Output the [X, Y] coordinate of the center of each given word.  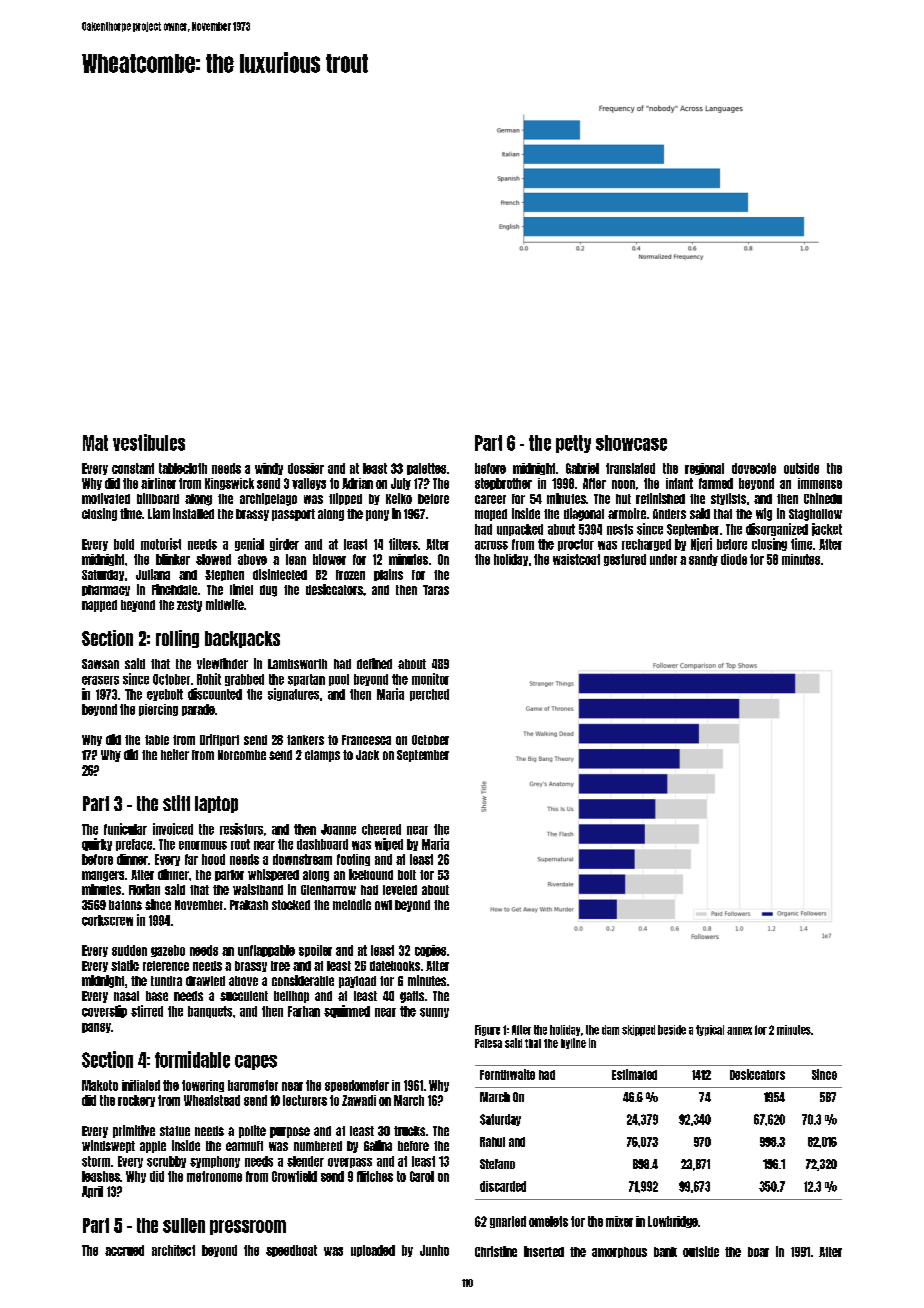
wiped [389, 844]
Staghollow [815, 515]
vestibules [149, 442]
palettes [426, 469]
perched [429, 695]
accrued [124, 1250]
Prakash [249, 905]
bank [665, 1252]
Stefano [497, 1164]
